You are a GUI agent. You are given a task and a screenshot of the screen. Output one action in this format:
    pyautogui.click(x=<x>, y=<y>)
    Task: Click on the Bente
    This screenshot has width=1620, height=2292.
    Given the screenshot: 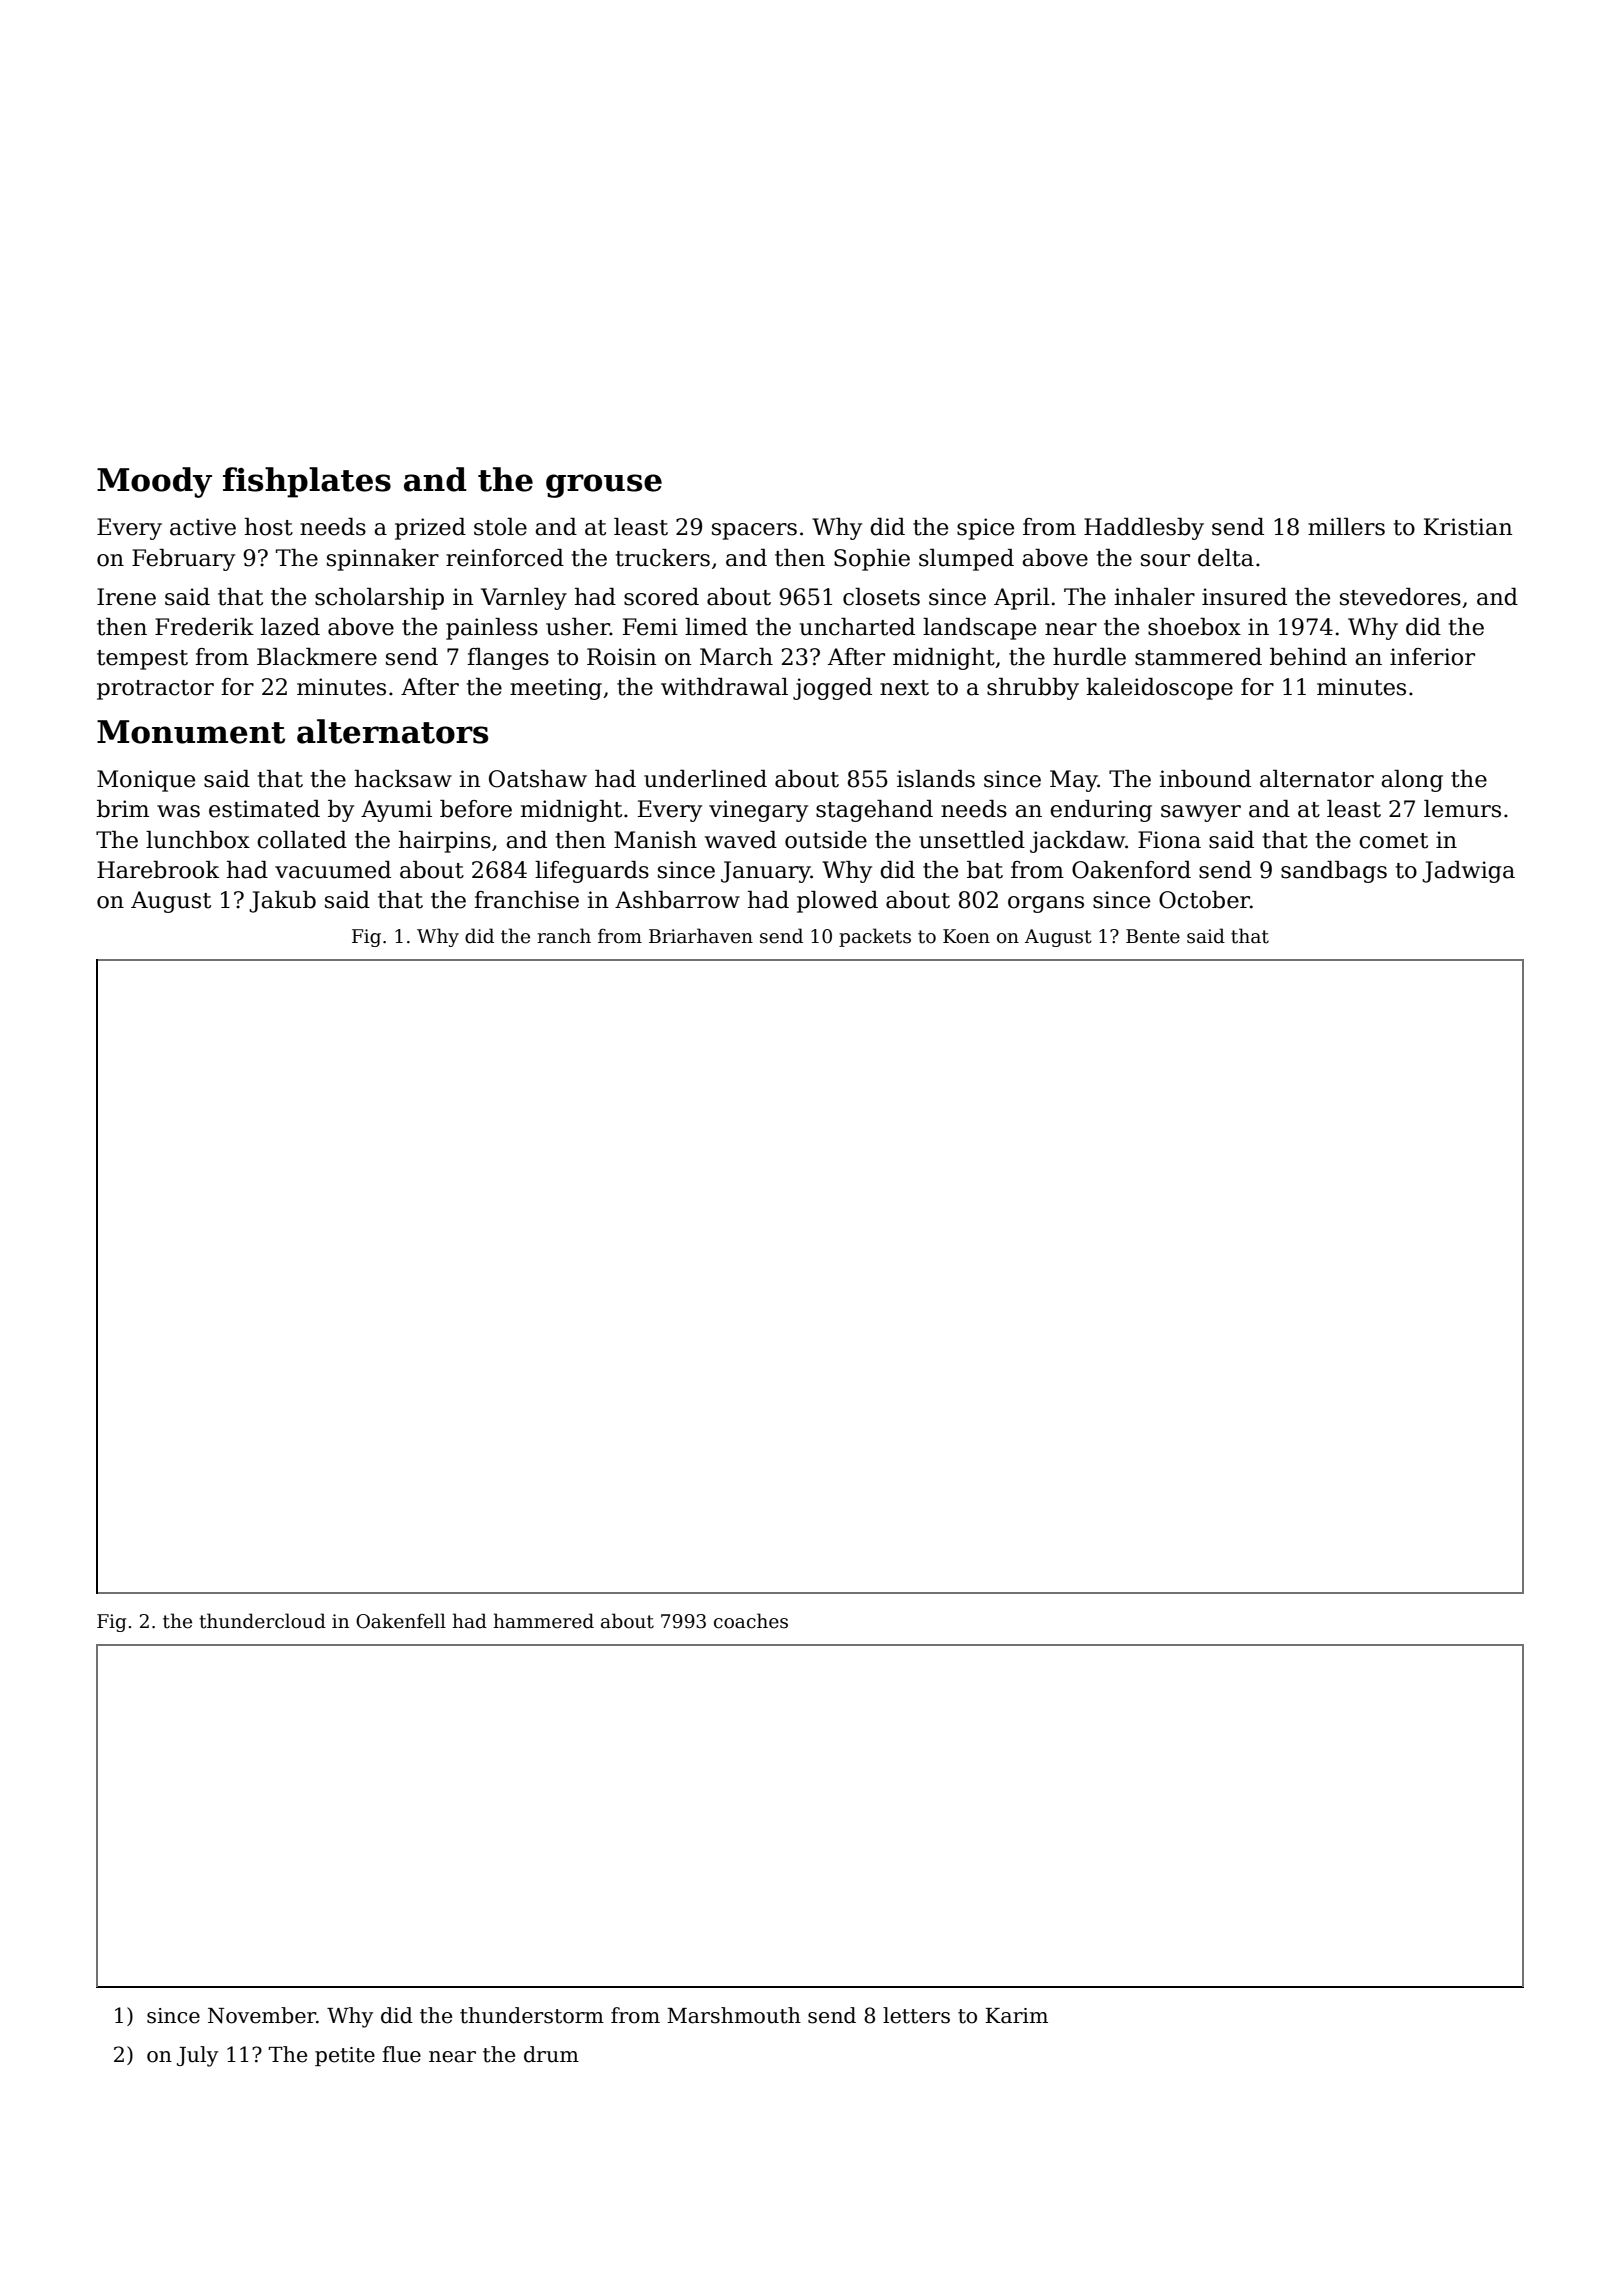 What is the action you would take?
    pyautogui.click(x=1153, y=936)
